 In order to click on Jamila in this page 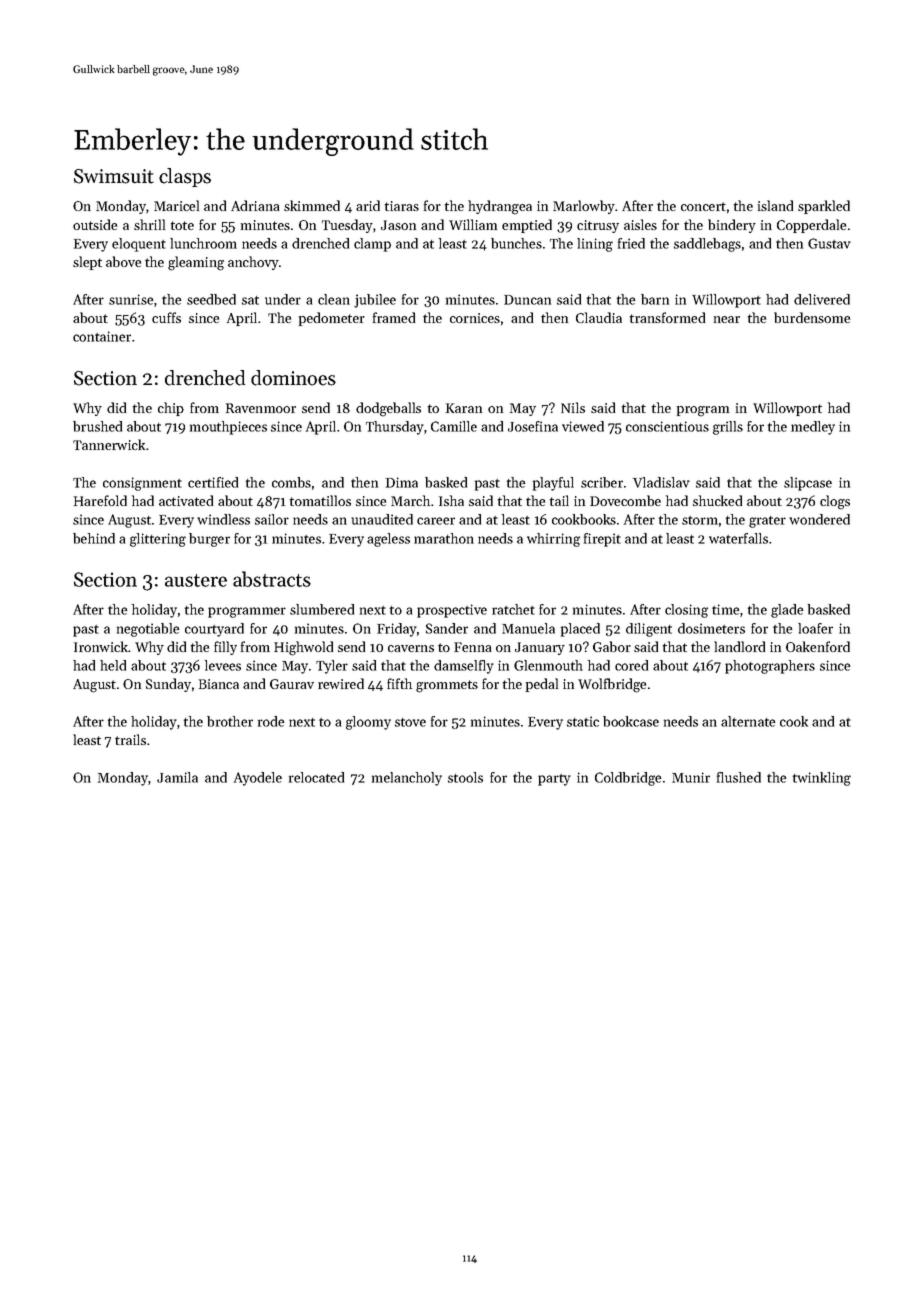, I will do `click(177, 777)`.
